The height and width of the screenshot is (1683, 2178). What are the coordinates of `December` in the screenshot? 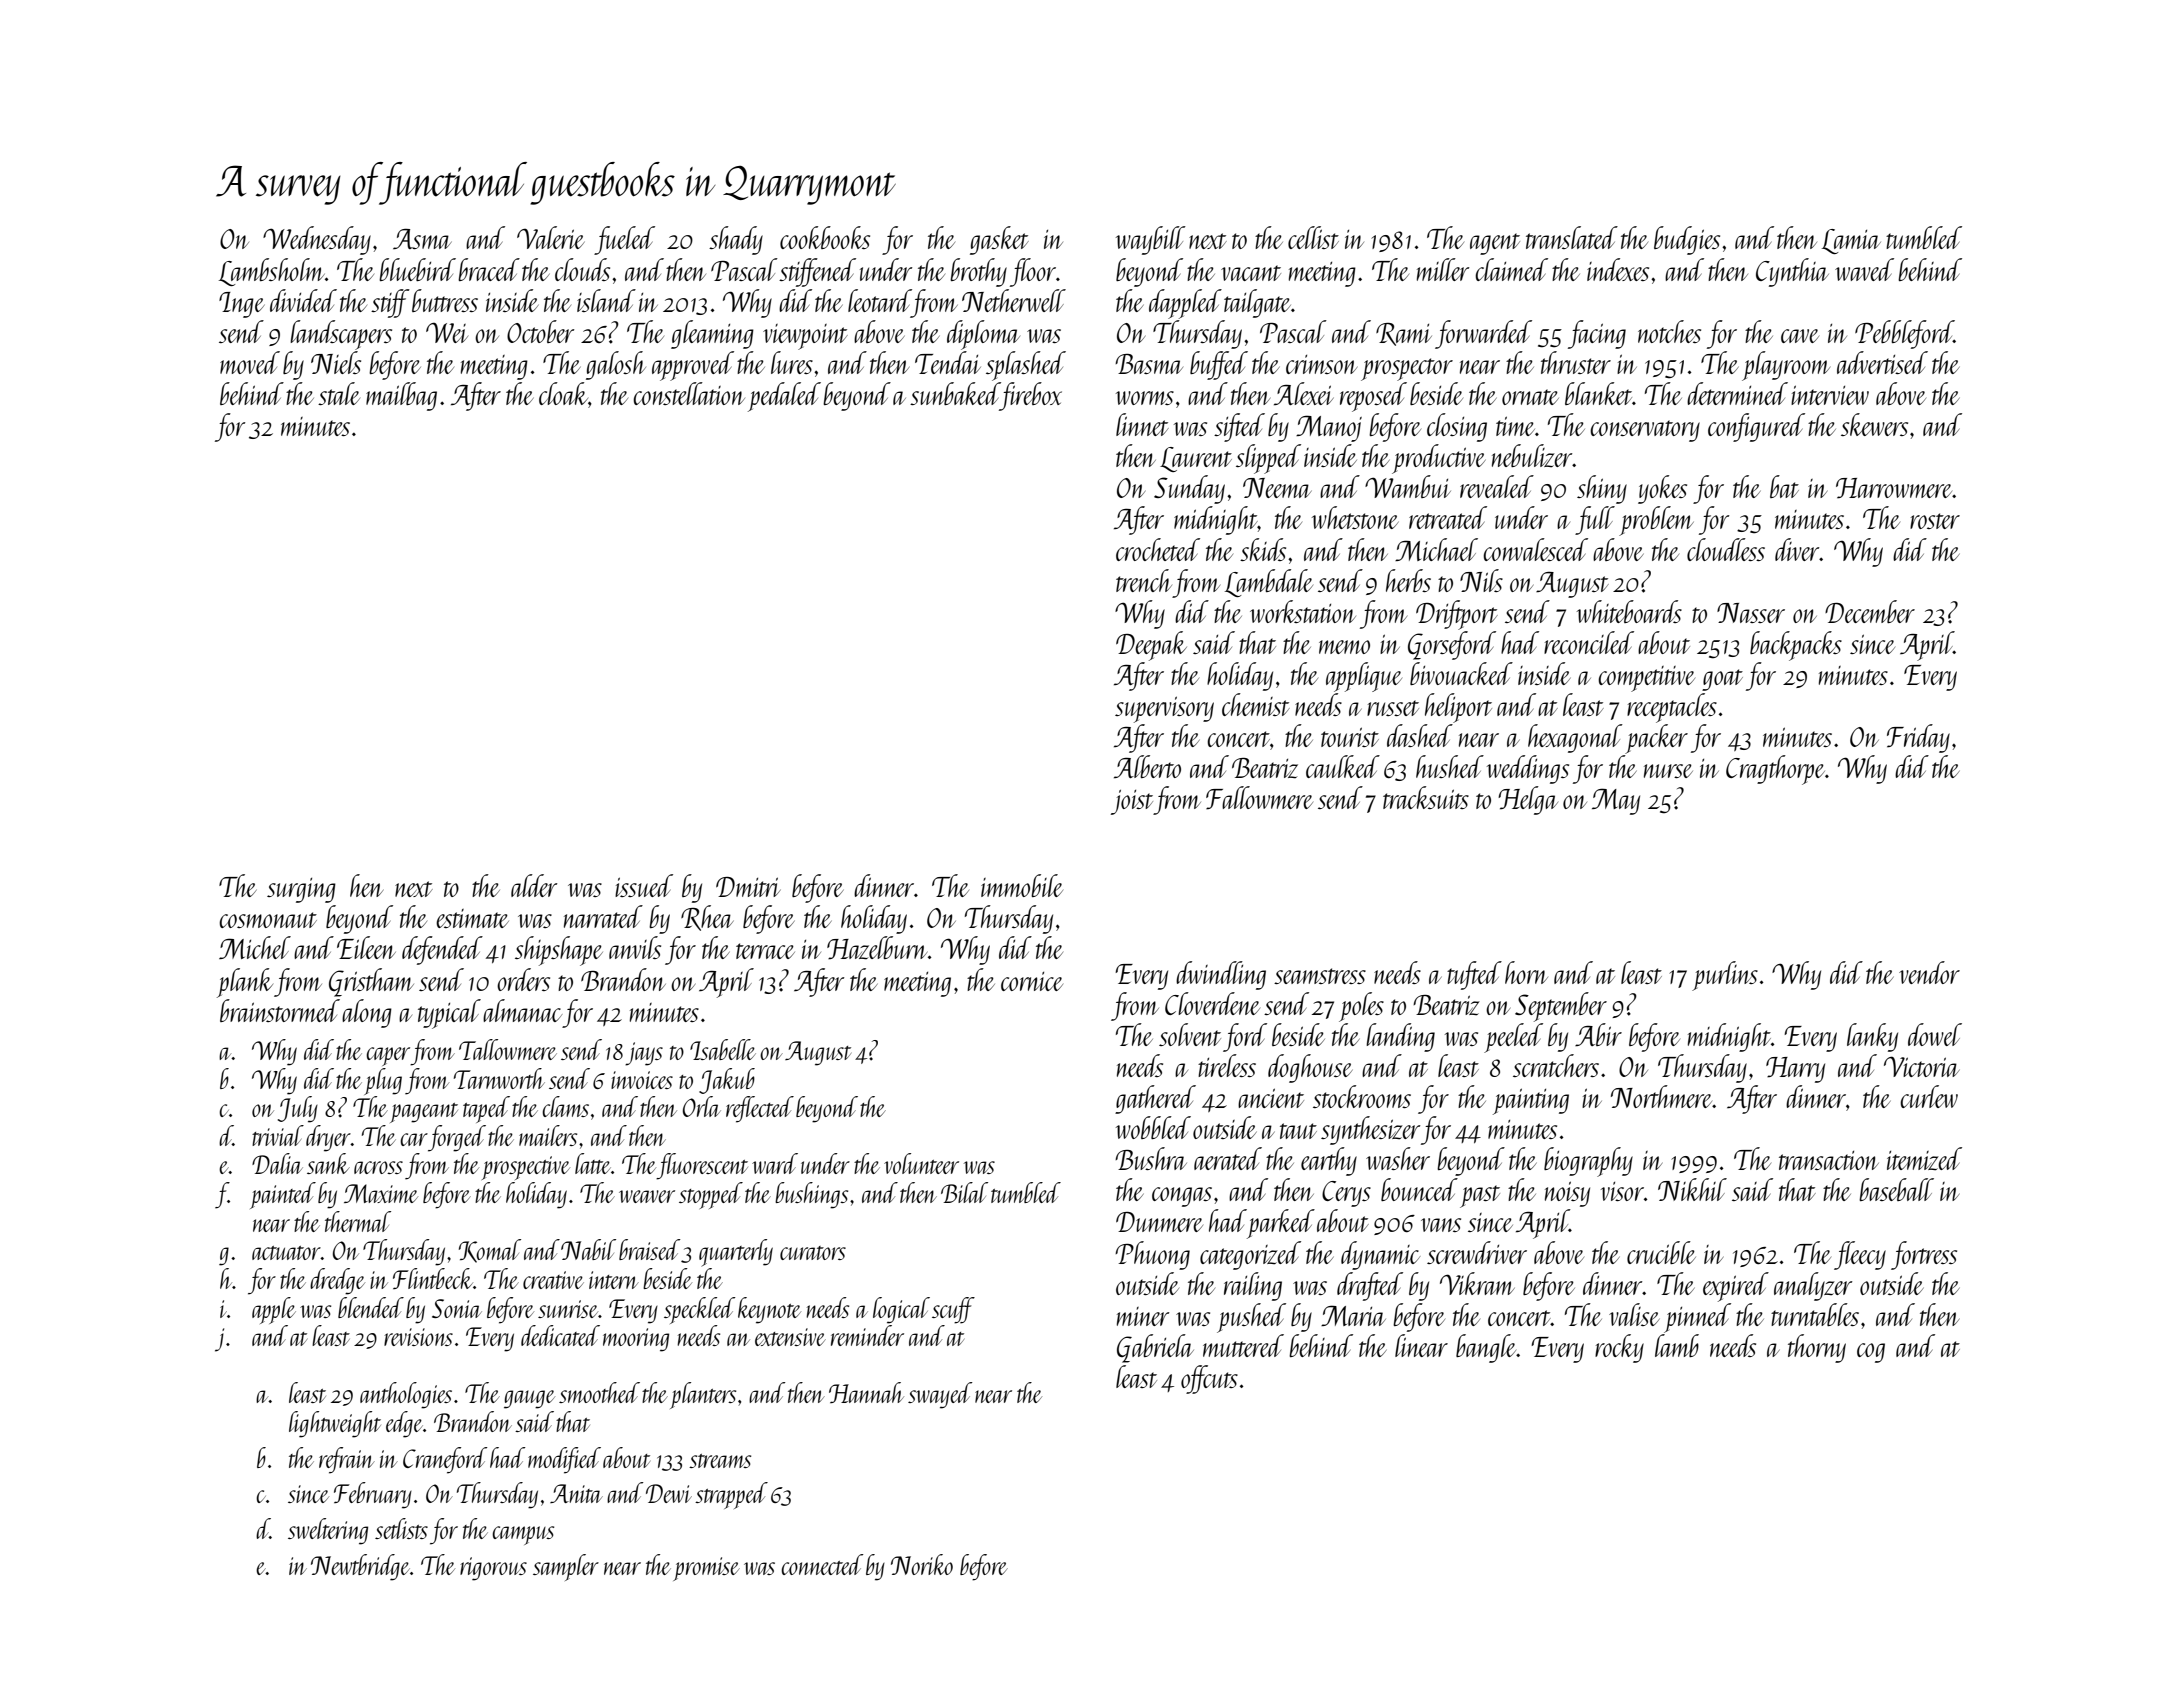 It's located at (1870, 611).
